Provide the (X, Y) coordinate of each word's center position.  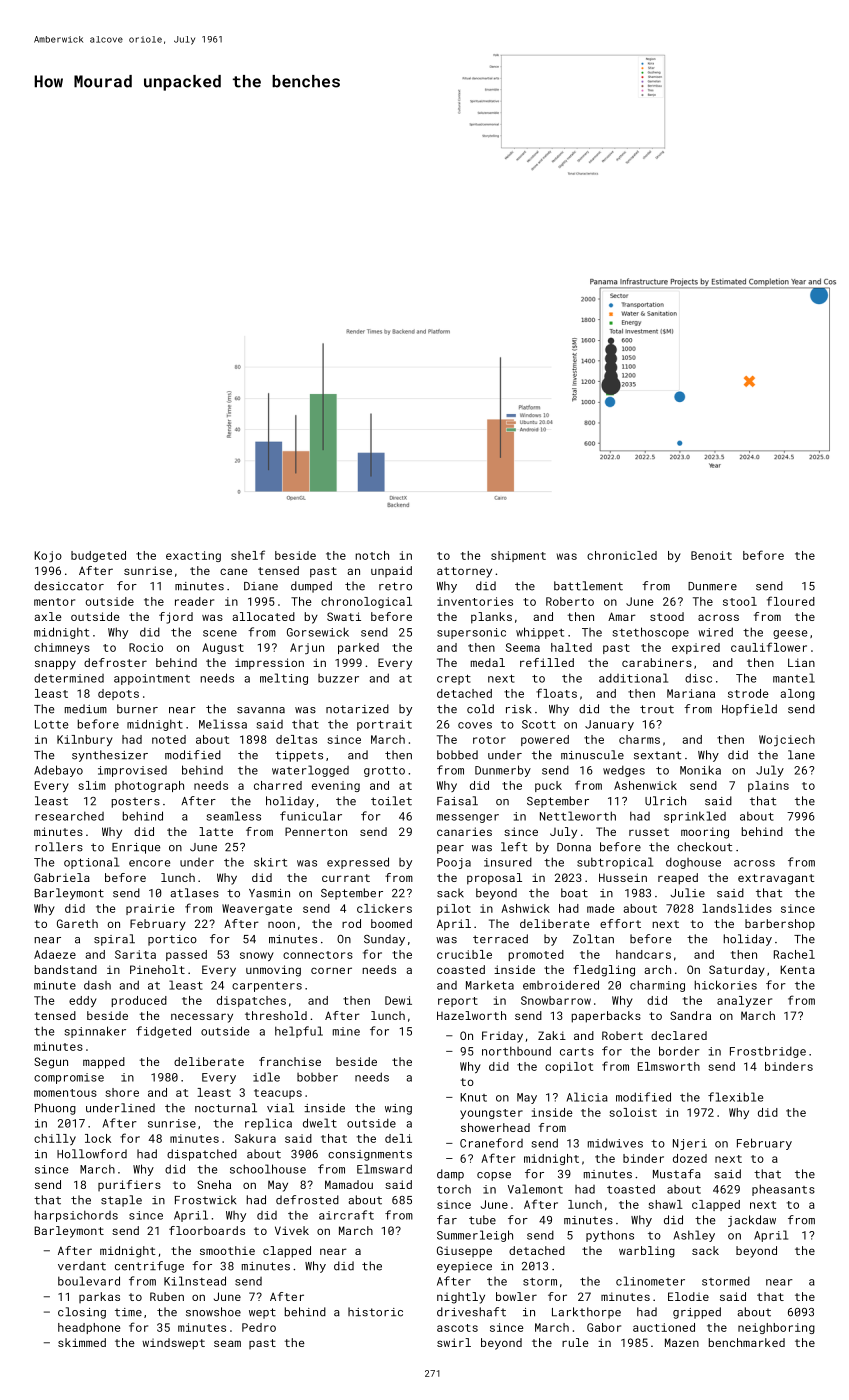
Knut (473, 1097)
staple (121, 1201)
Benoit (711, 555)
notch (372, 555)
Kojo (48, 556)
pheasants (783, 1190)
